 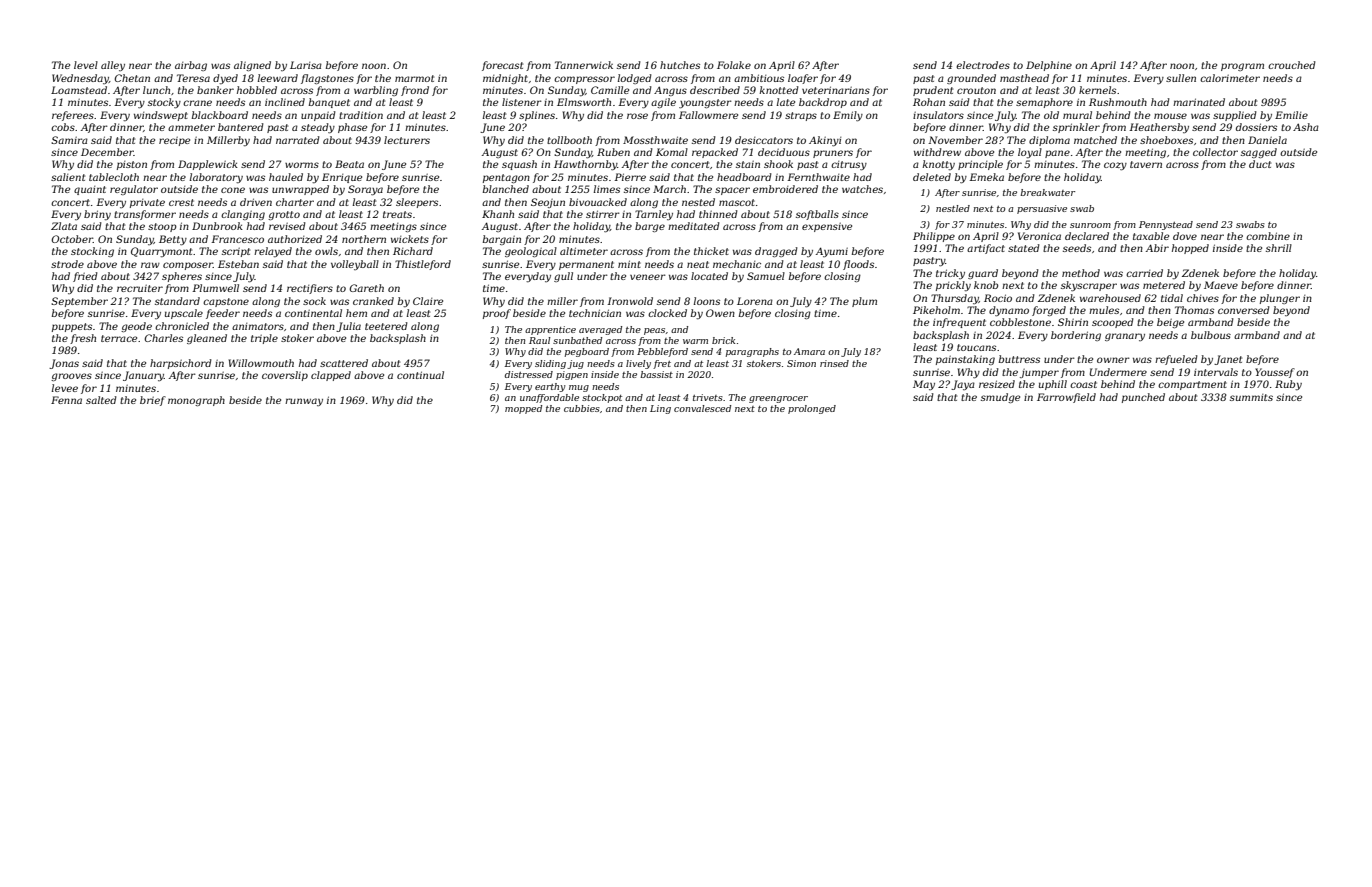 What do you see at coordinates (191, 66) in the image?
I see `airbag` at bounding box center [191, 66].
